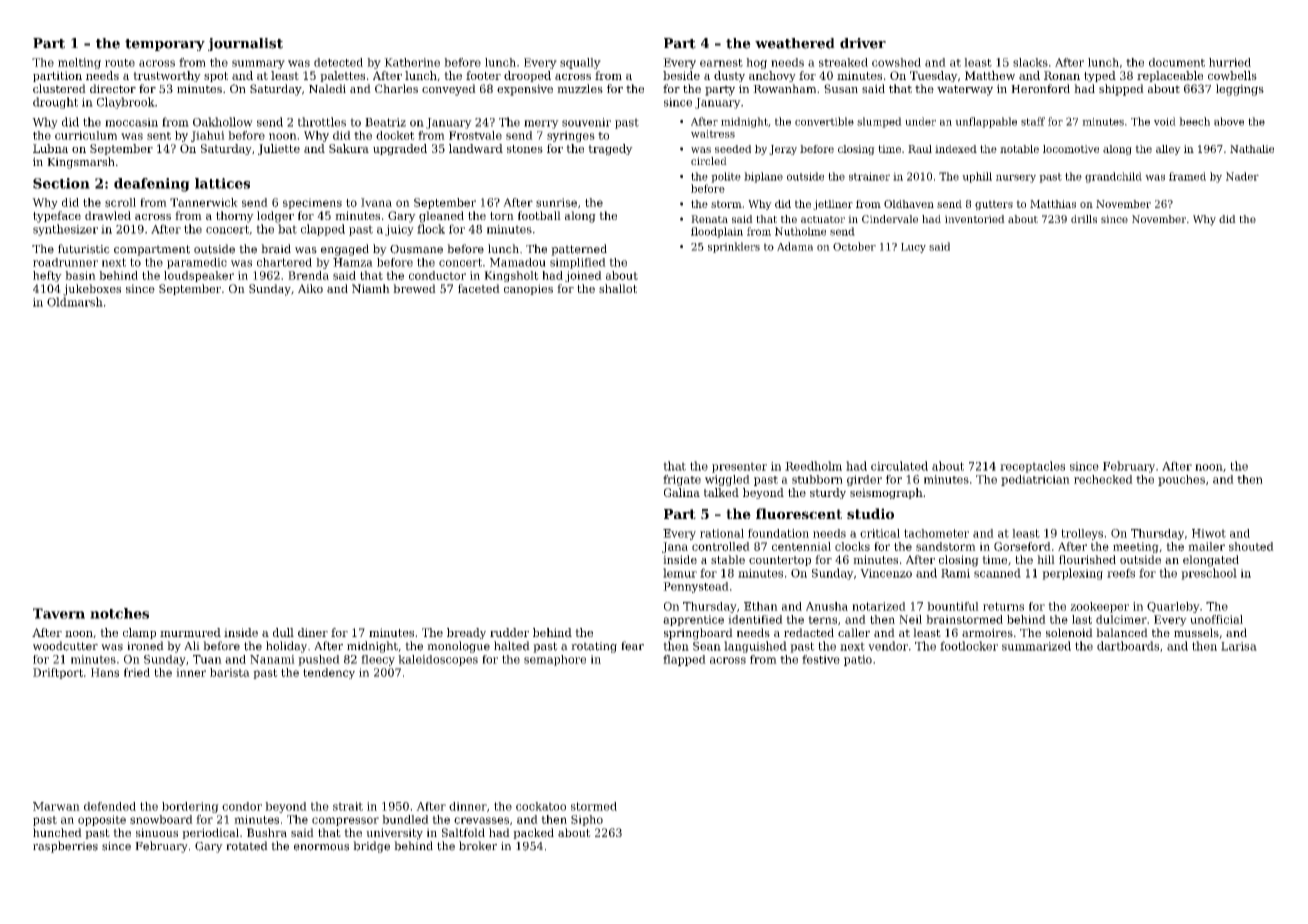 This screenshot has width=1308, height=924. Describe the element at coordinates (59, 613) in the screenshot. I see `Tavern` at that location.
